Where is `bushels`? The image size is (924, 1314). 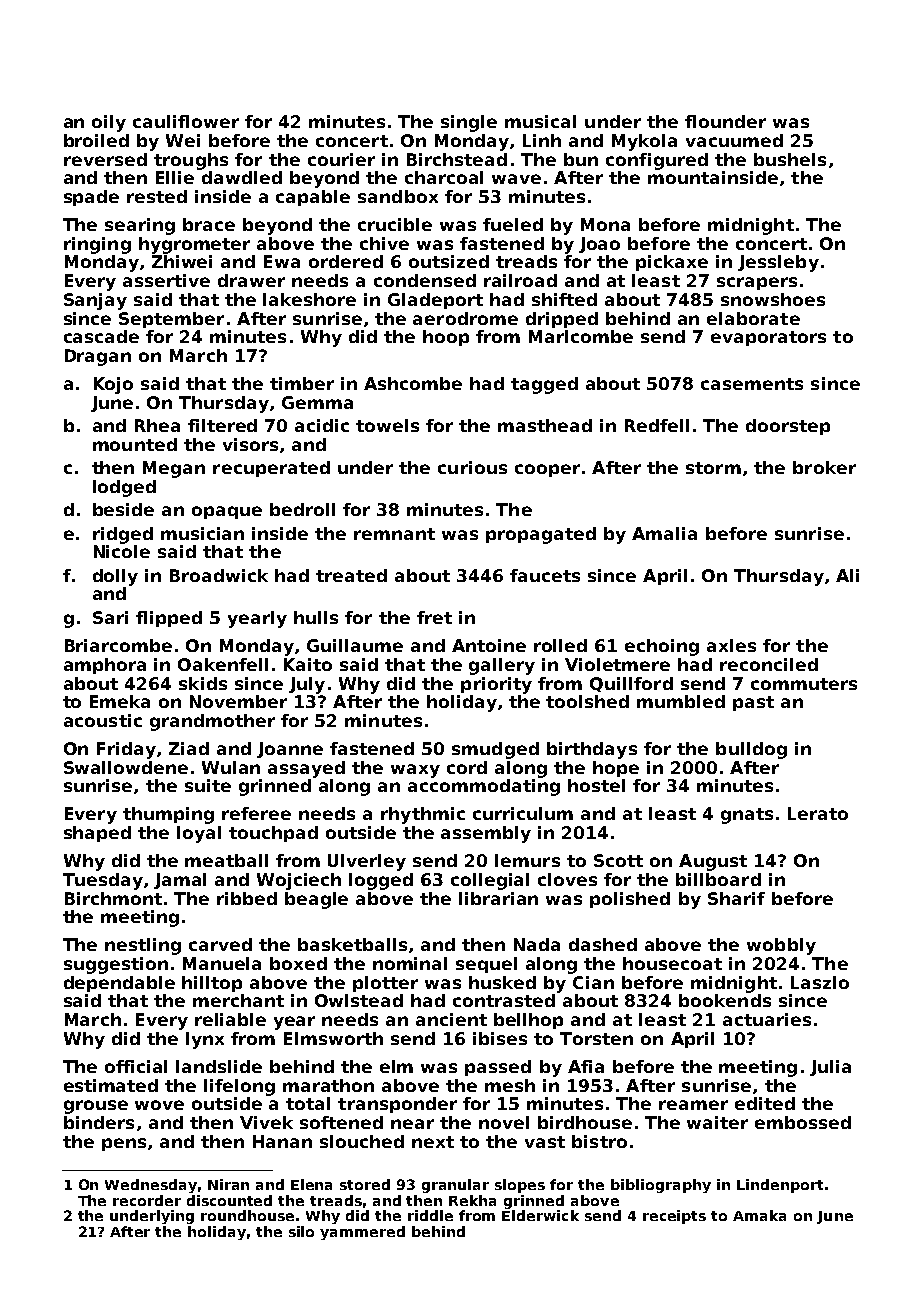
bushels is located at coordinates (790, 159).
